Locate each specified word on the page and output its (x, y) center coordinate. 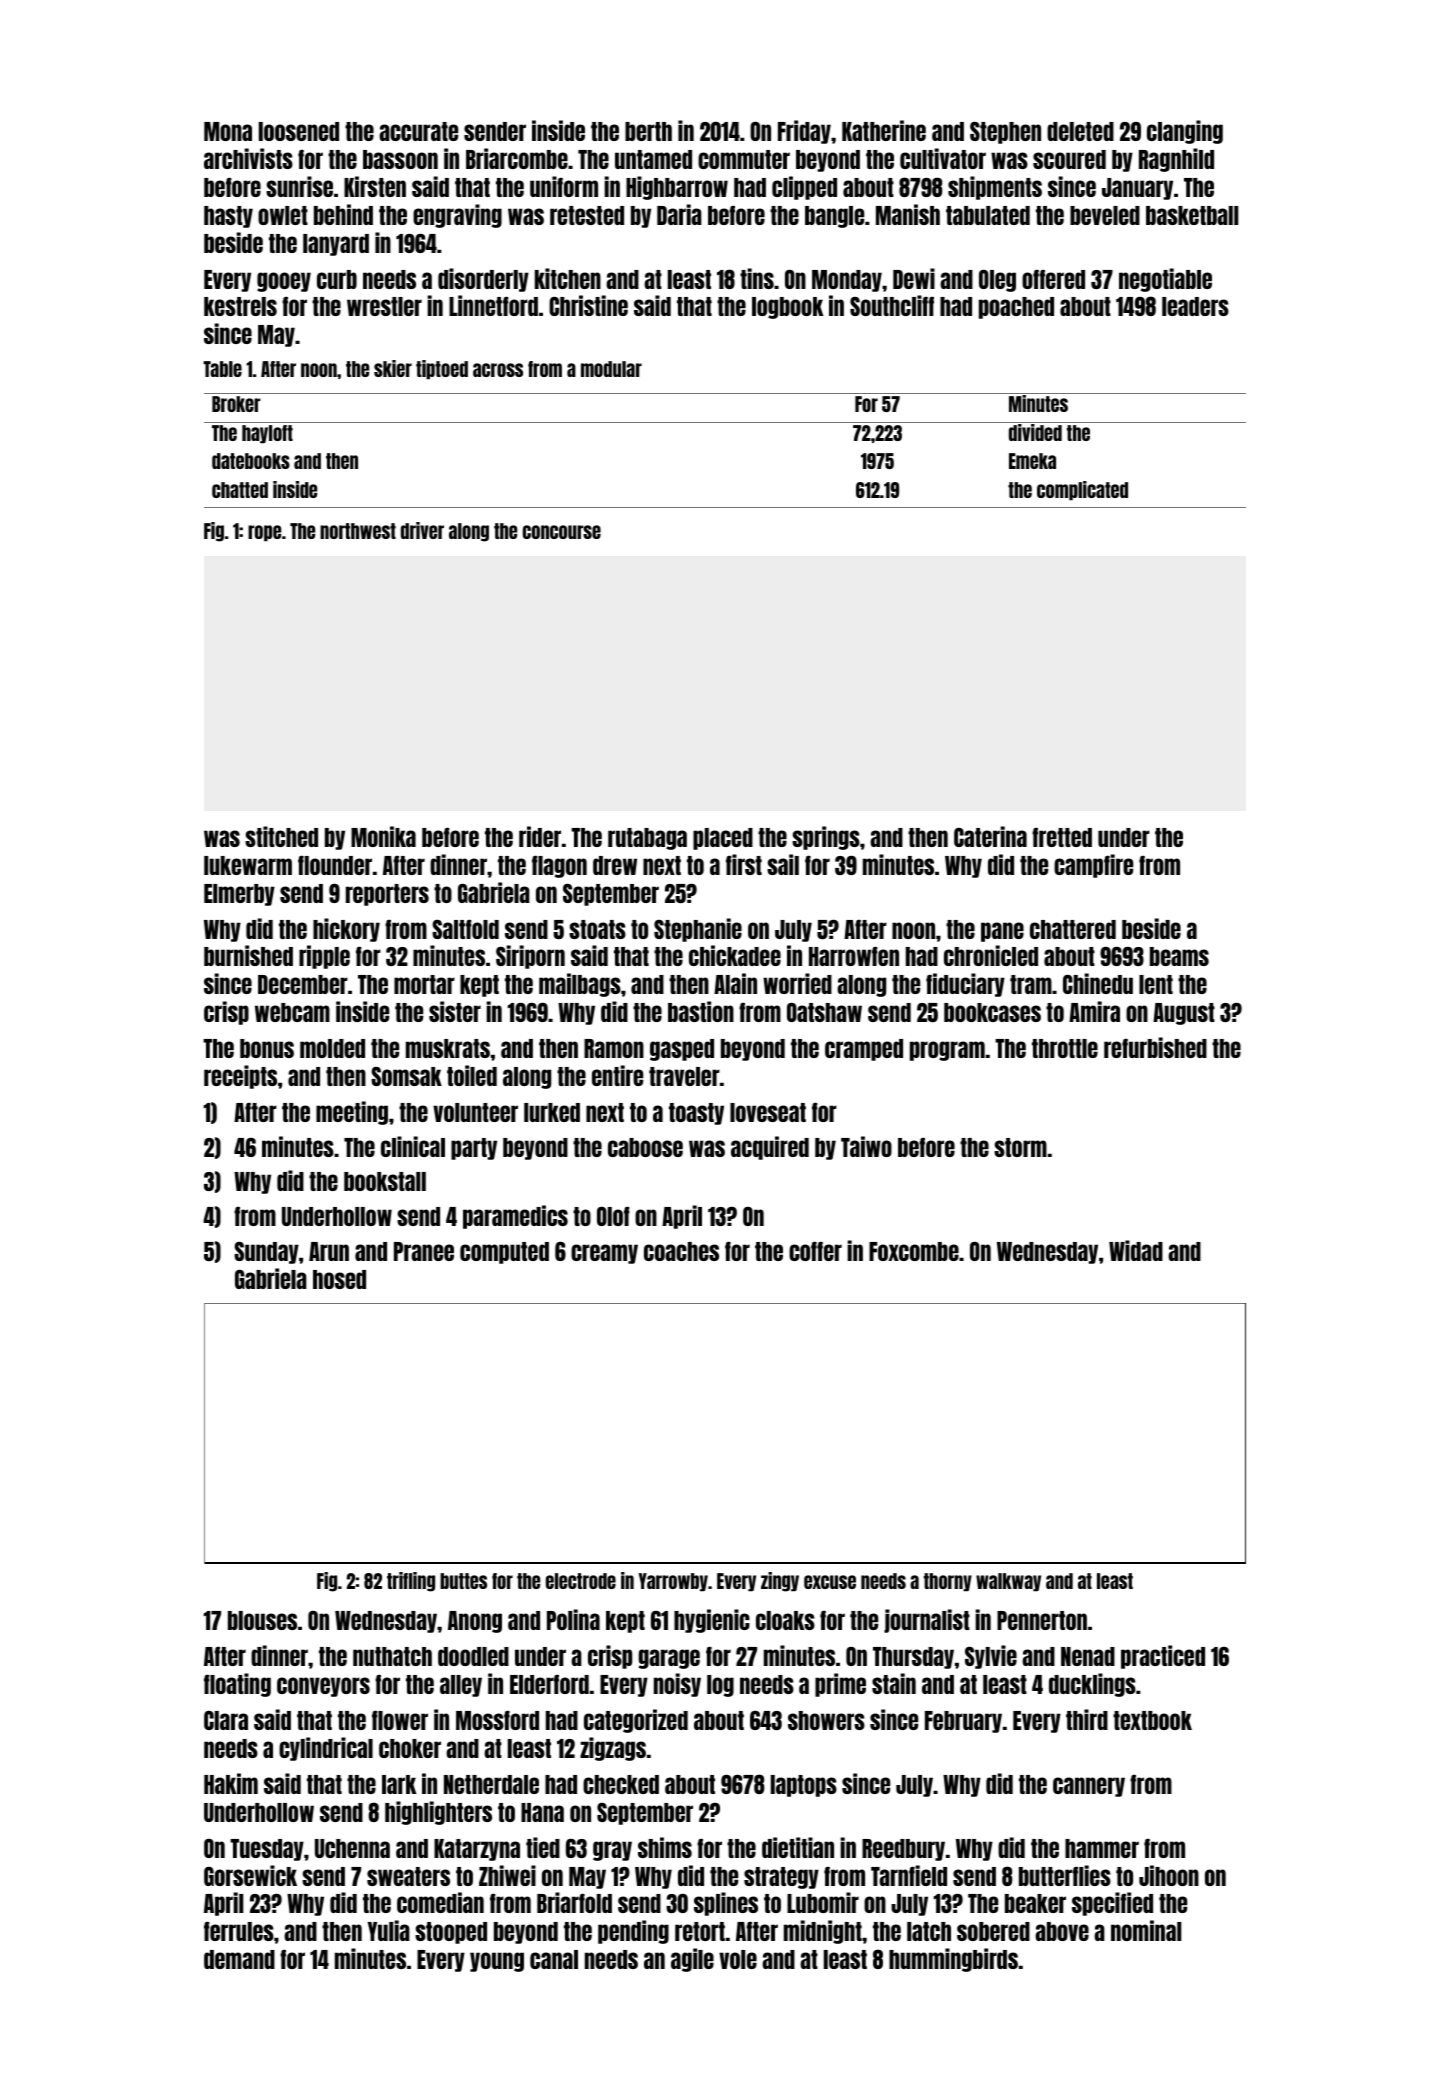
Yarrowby (673, 1582)
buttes (463, 1581)
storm (1020, 1147)
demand (239, 1959)
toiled (472, 1075)
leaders (1195, 306)
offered (1053, 279)
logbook (788, 308)
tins (757, 278)
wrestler (384, 306)
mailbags (580, 985)
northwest (358, 531)
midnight (823, 1932)
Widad (1136, 1250)
